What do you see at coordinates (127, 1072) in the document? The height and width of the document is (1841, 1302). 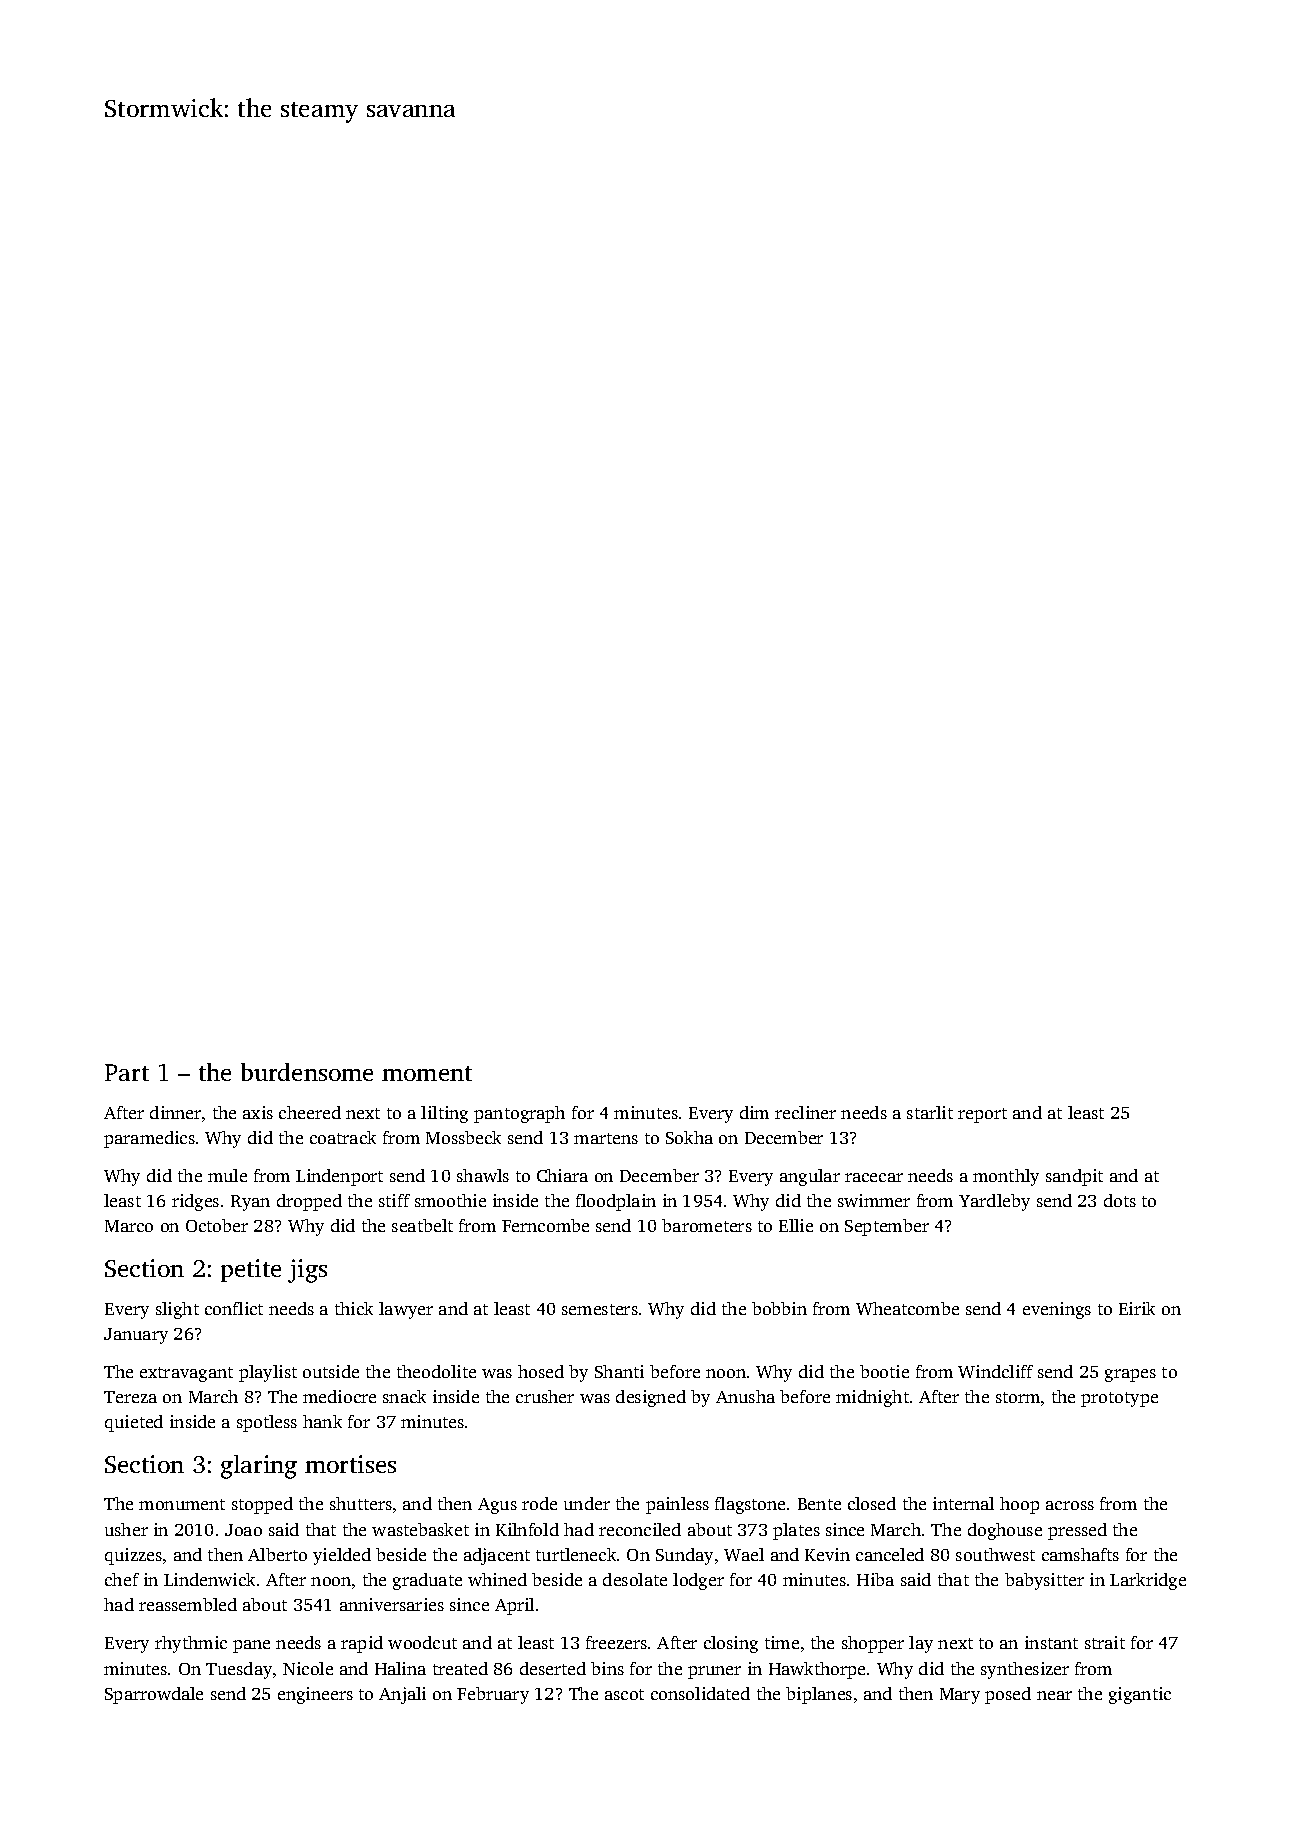 I see `Part` at bounding box center [127, 1072].
